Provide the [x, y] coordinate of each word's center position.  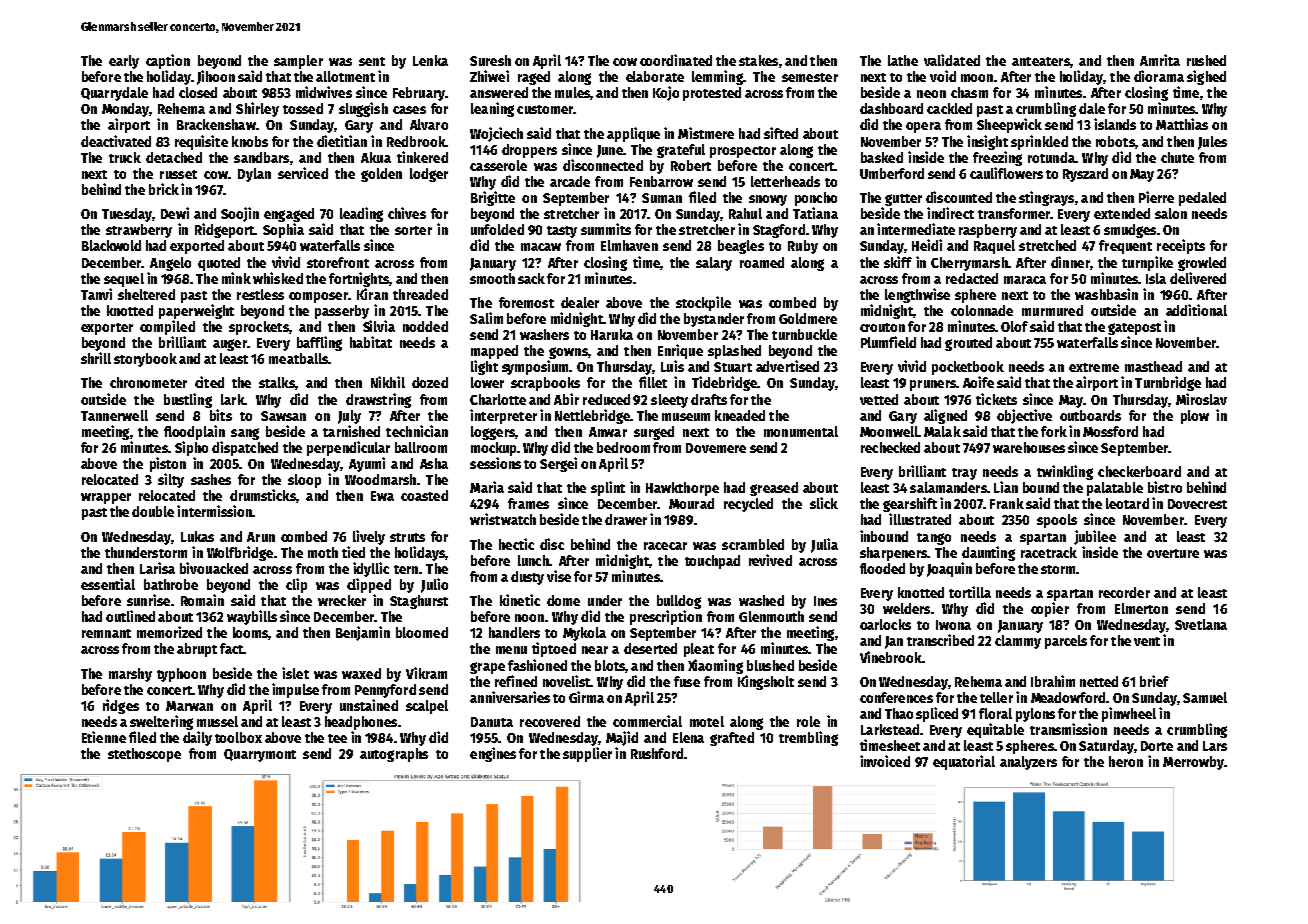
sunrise [148, 600]
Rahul [745, 213]
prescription [666, 617]
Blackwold [111, 245]
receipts [1181, 246]
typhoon [181, 675]
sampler [298, 62]
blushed [770, 665]
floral [995, 713]
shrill [96, 358]
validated [952, 60]
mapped [494, 352]
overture [1173, 553]
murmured [1052, 310]
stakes [758, 60]
